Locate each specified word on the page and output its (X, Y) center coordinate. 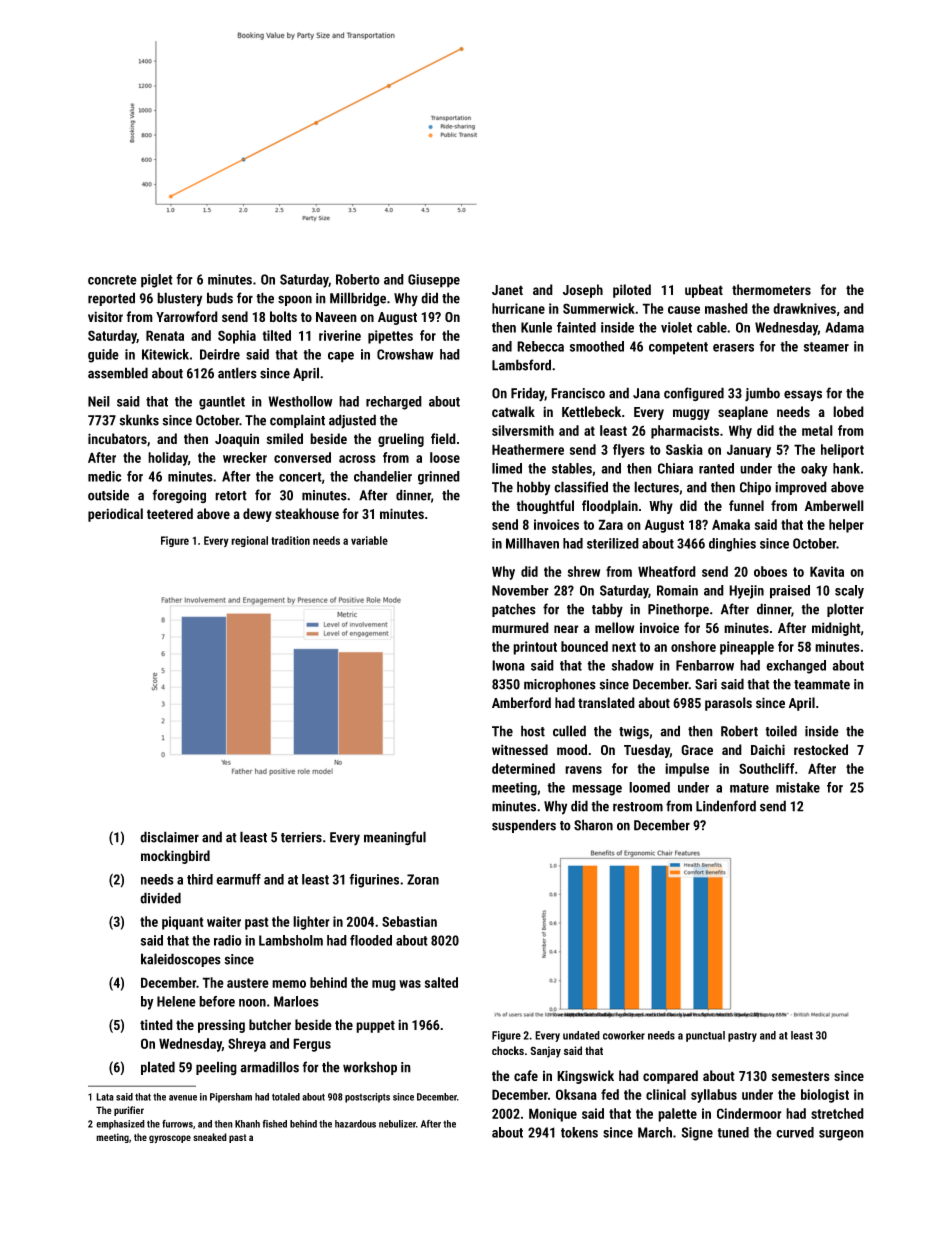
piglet (157, 281)
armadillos (269, 1067)
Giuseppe (434, 281)
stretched (837, 1113)
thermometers (771, 289)
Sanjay (546, 1052)
